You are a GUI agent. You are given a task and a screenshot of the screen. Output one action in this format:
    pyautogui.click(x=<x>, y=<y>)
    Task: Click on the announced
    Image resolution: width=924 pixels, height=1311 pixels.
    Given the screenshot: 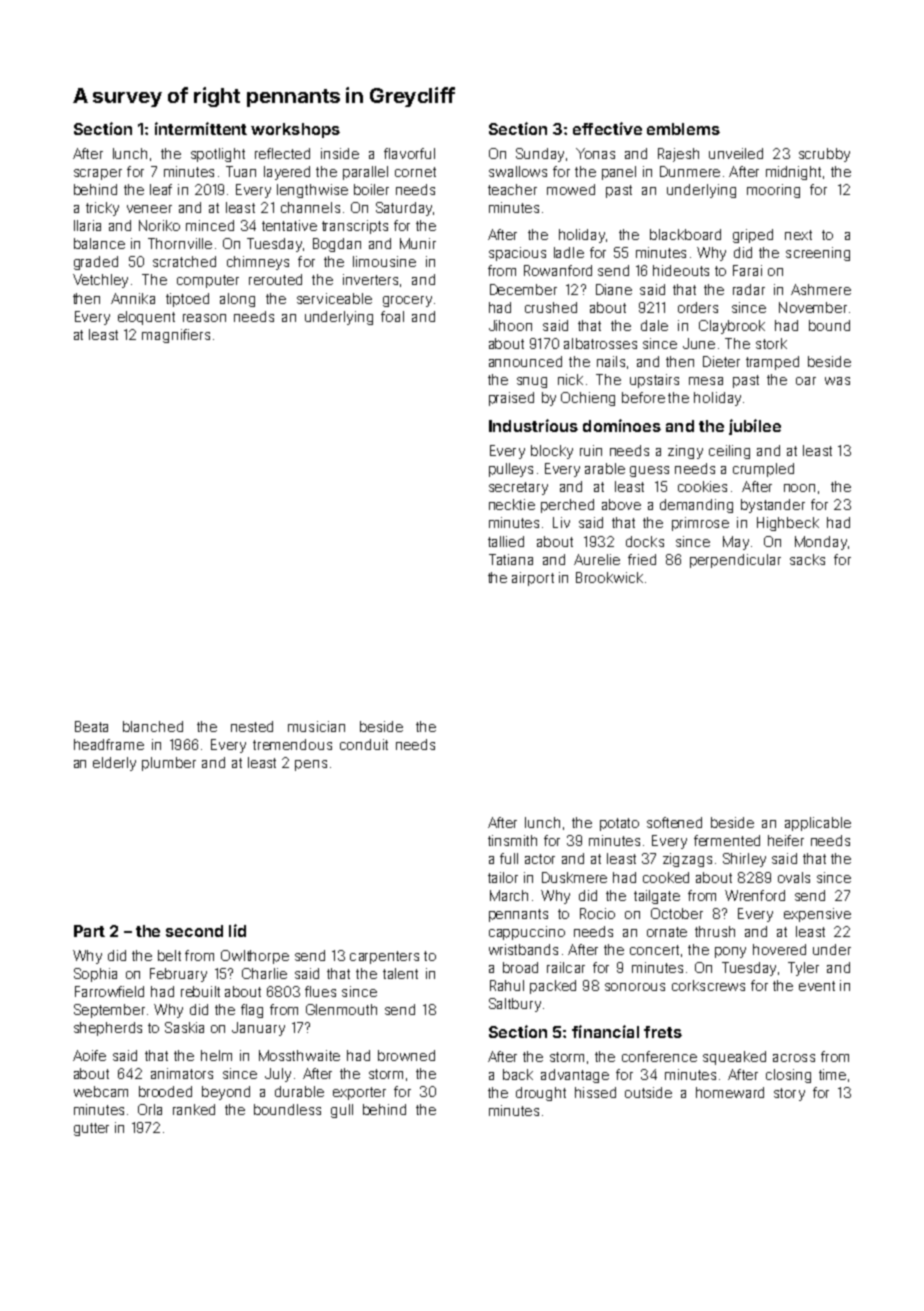 What is the action you would take?
    pyautogui.click(x=525, y=361)
